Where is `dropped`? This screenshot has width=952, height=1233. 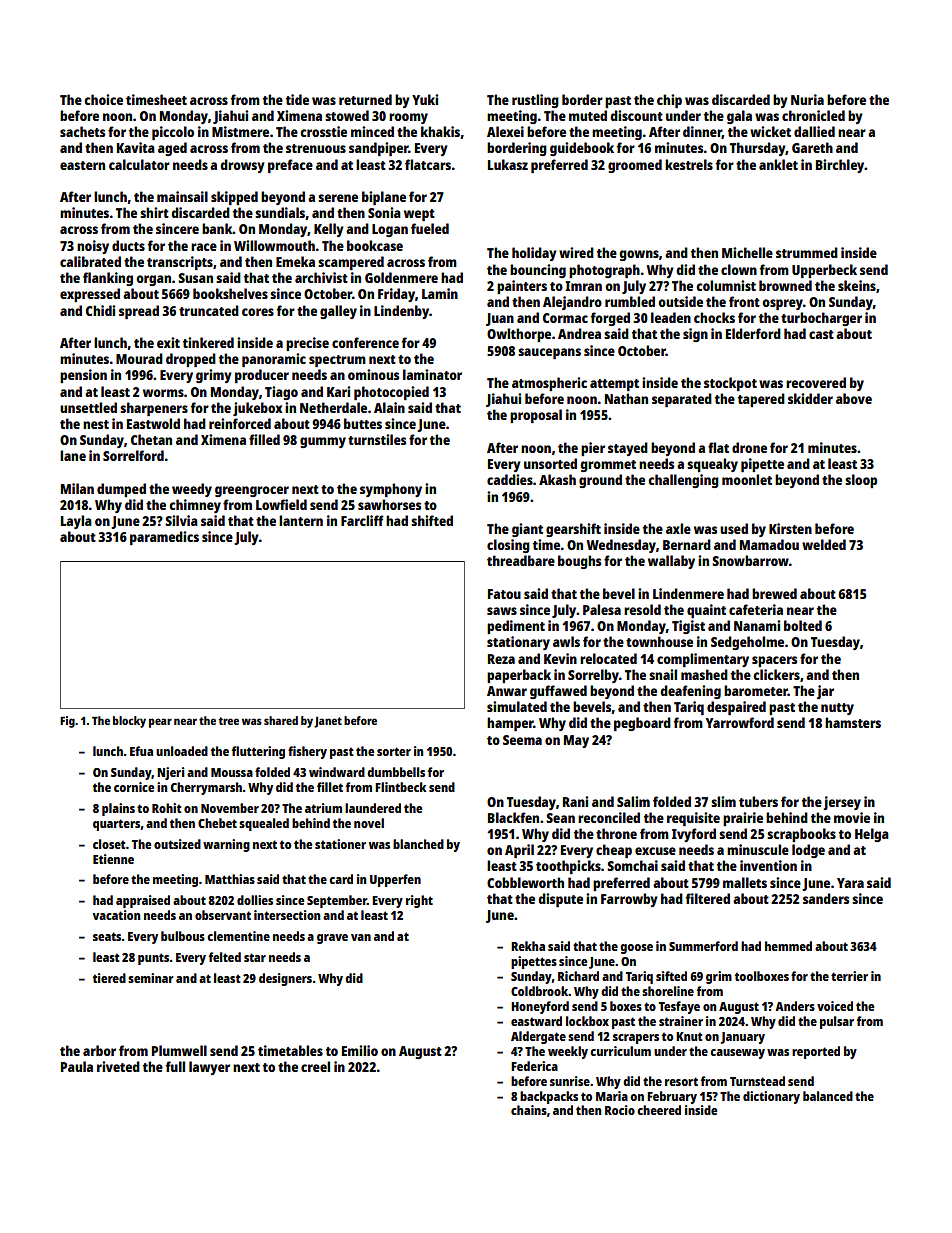 dropped is located at coordinates (191, 360).
